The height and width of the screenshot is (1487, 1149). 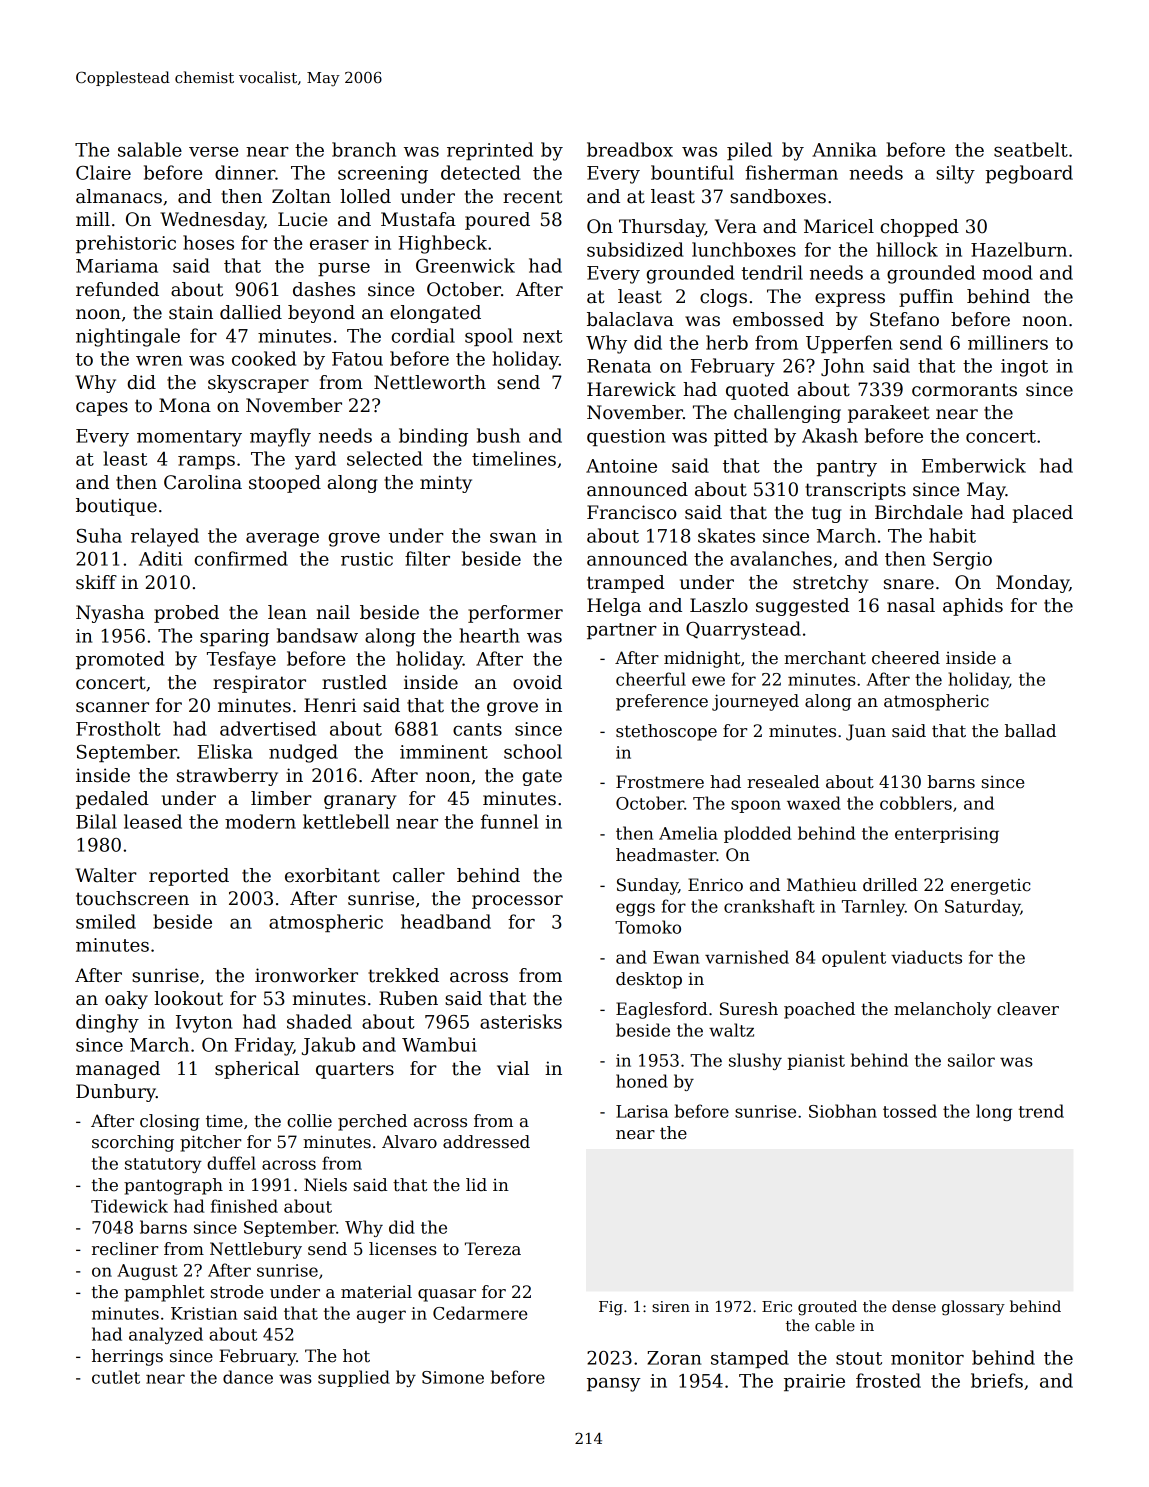 What do you see at coordinates (480, 1313) in the screenshot?
I see `Cedarmere` at bounding box center [480, 1313].
